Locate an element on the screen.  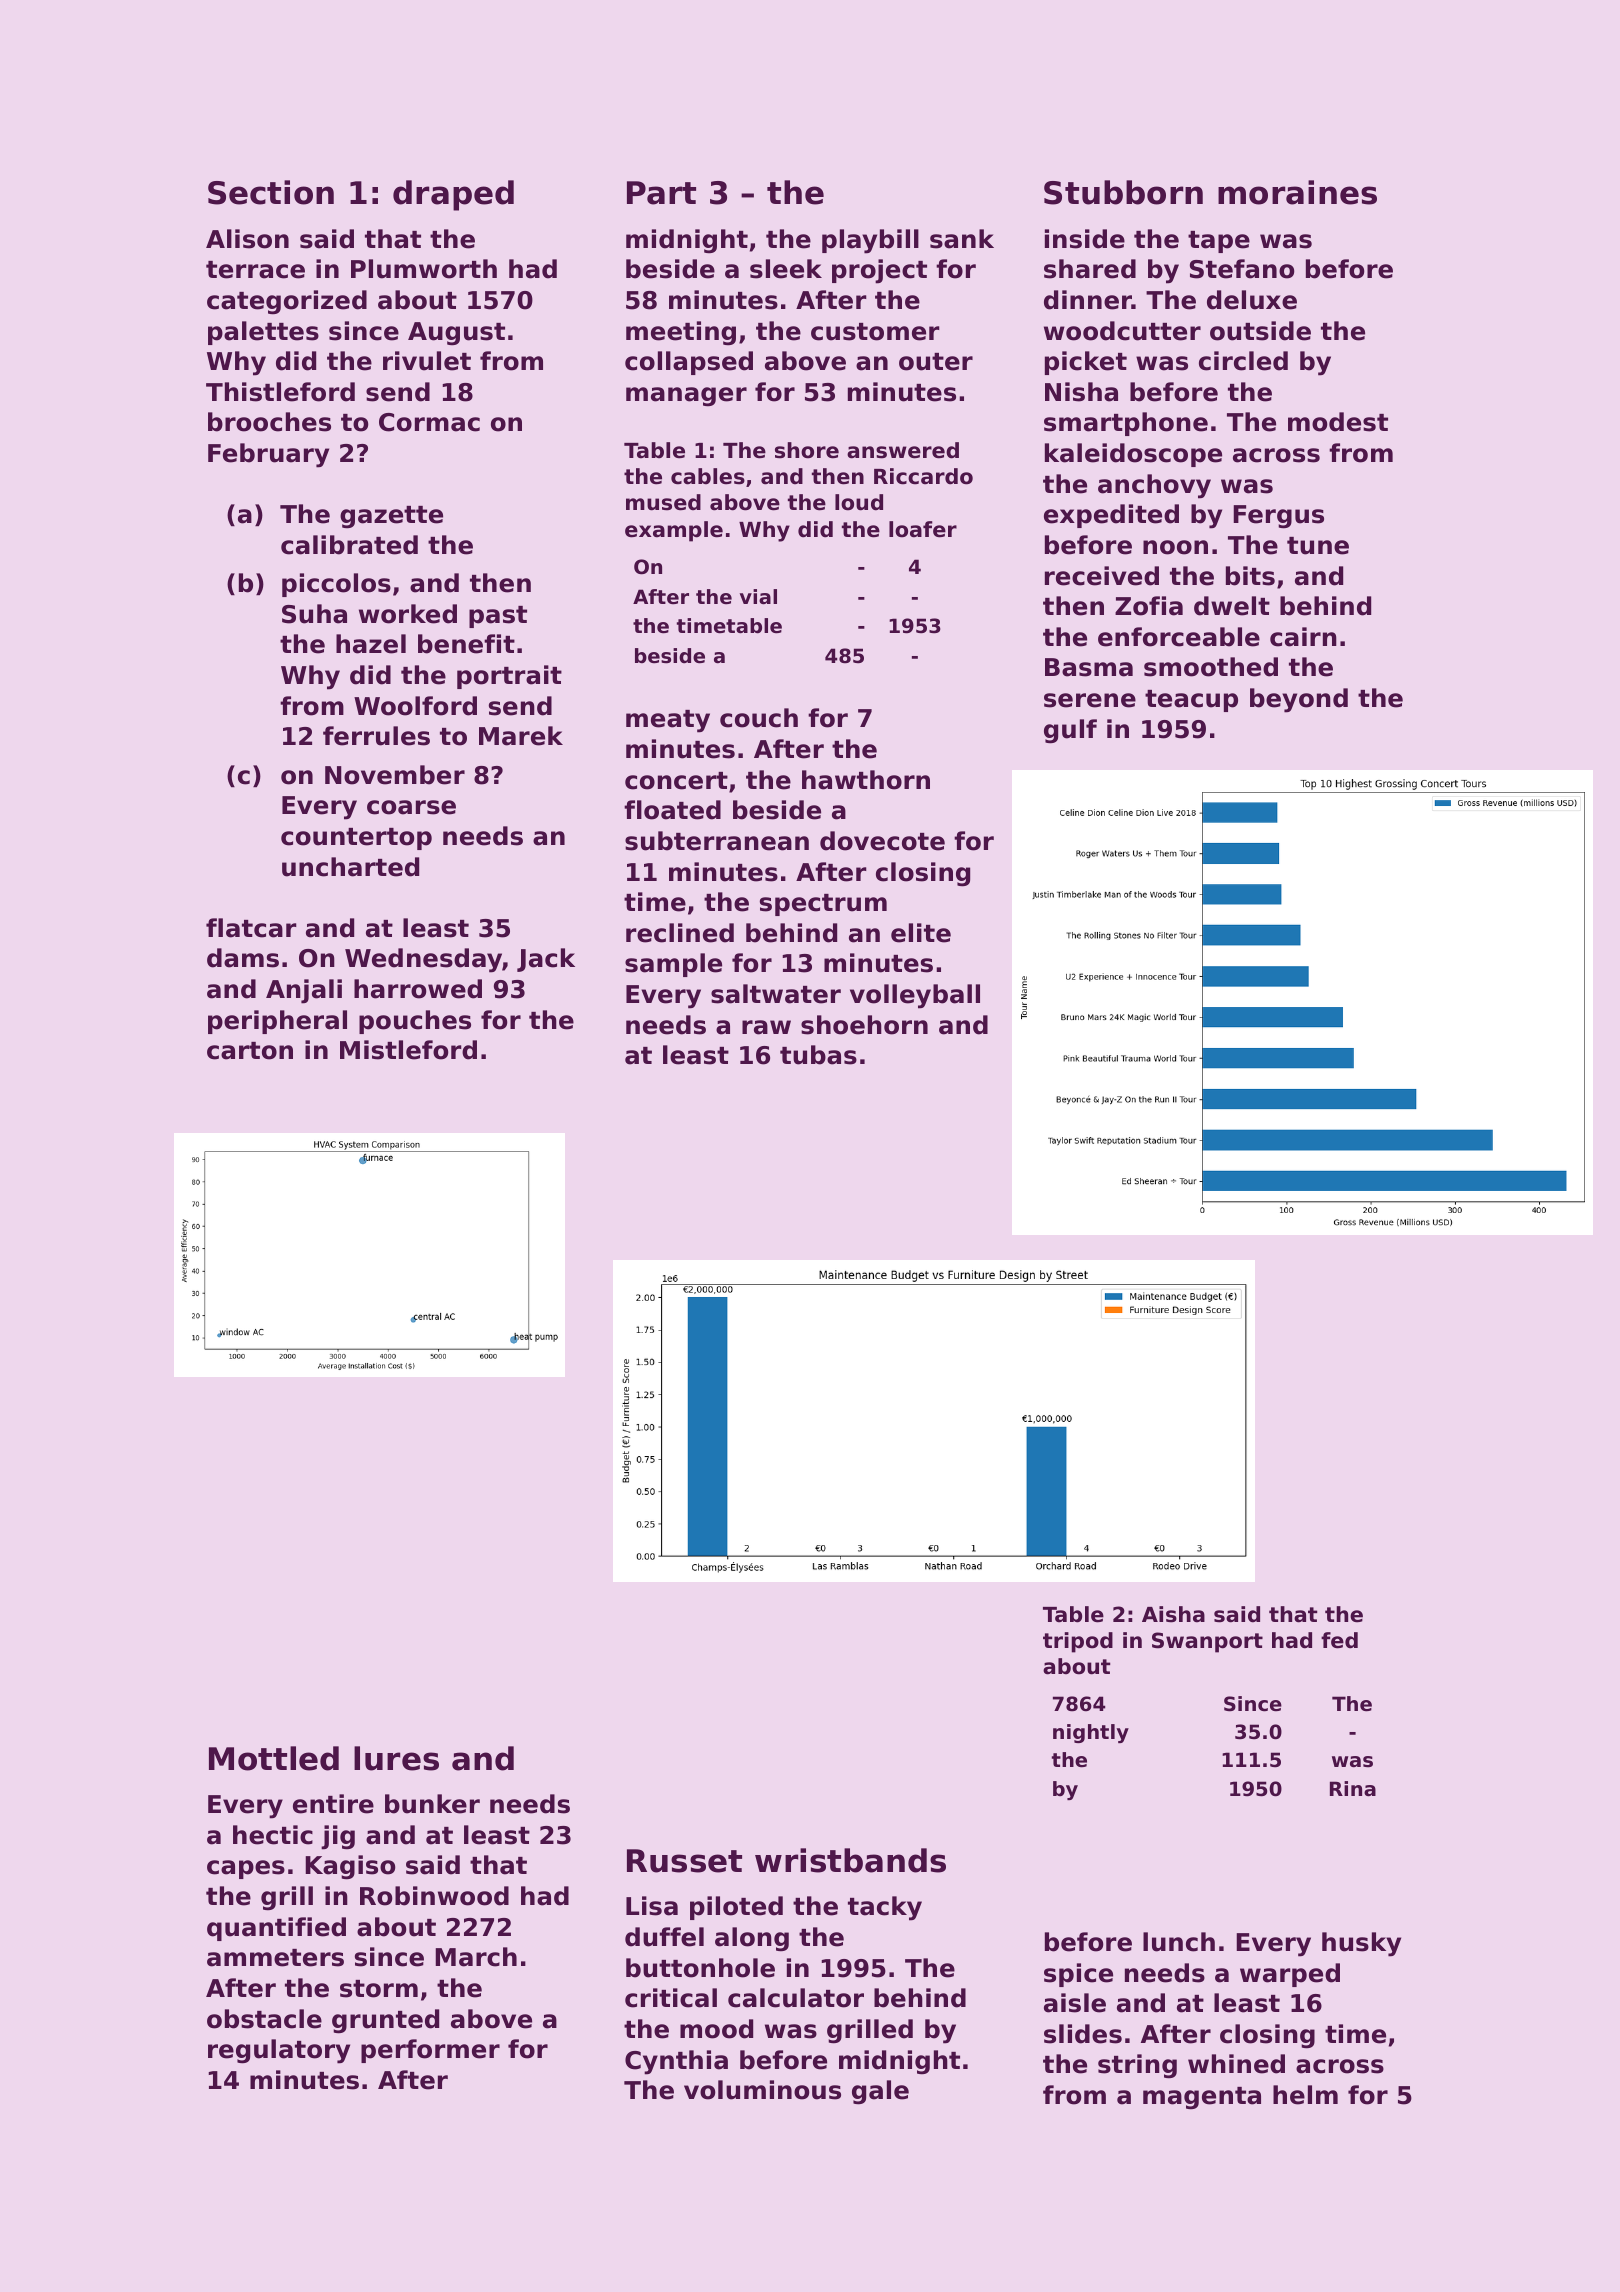
wristbands is located at coordinates (850, 1860).
